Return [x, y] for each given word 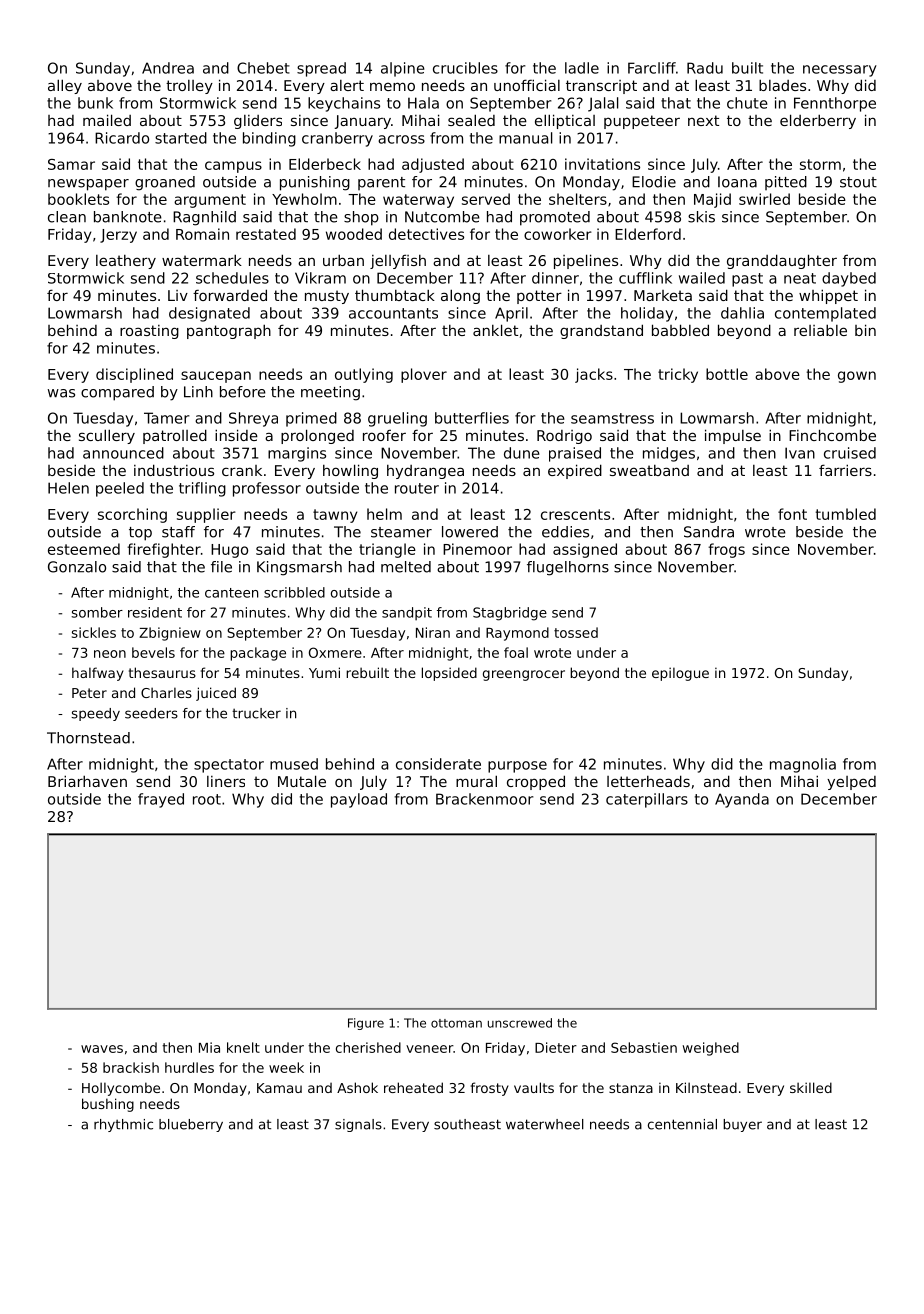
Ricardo [122, 138]
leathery [126, 262]
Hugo [229, 551]
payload [359, 800]
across [401, 139]
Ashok [357, 1087]
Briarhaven [87, 781]
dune [522, 453]
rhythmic [123, 1125]
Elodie [654, 182]
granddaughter [782, 261]
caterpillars [647, 800]
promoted [555, 218]
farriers [845, 470]
